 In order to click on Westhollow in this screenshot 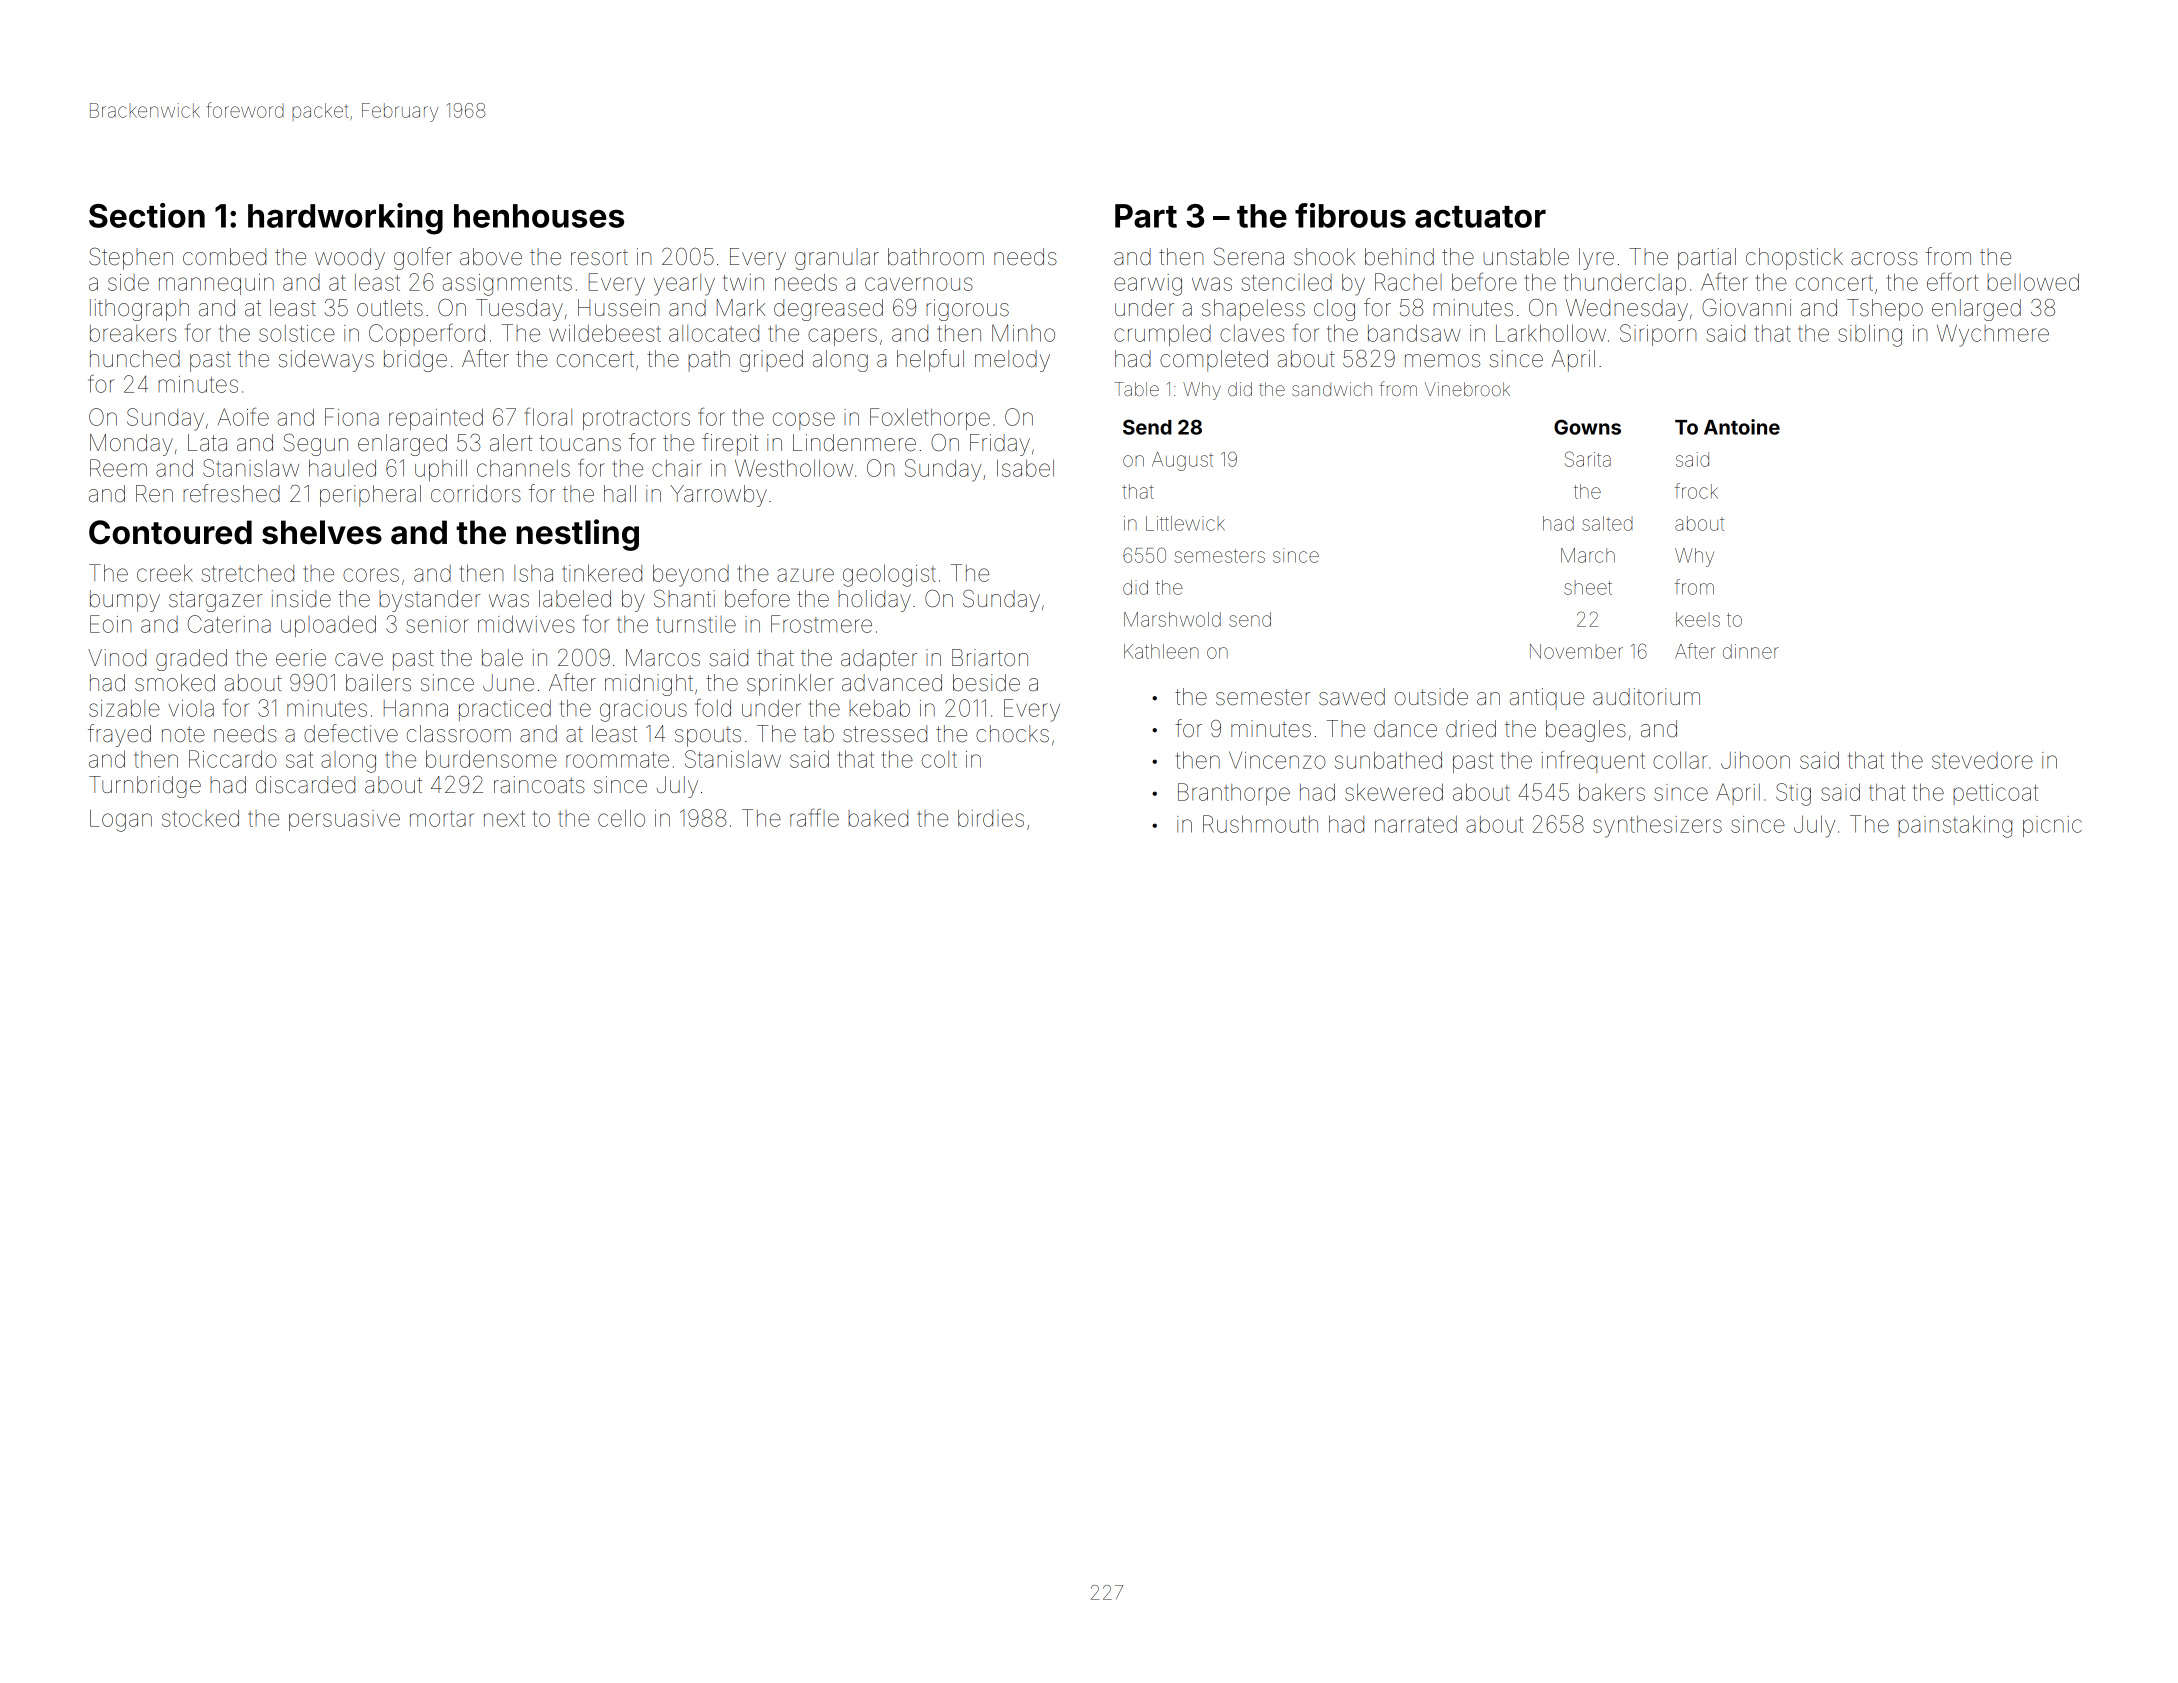, I will do `click(794, 468)`.
